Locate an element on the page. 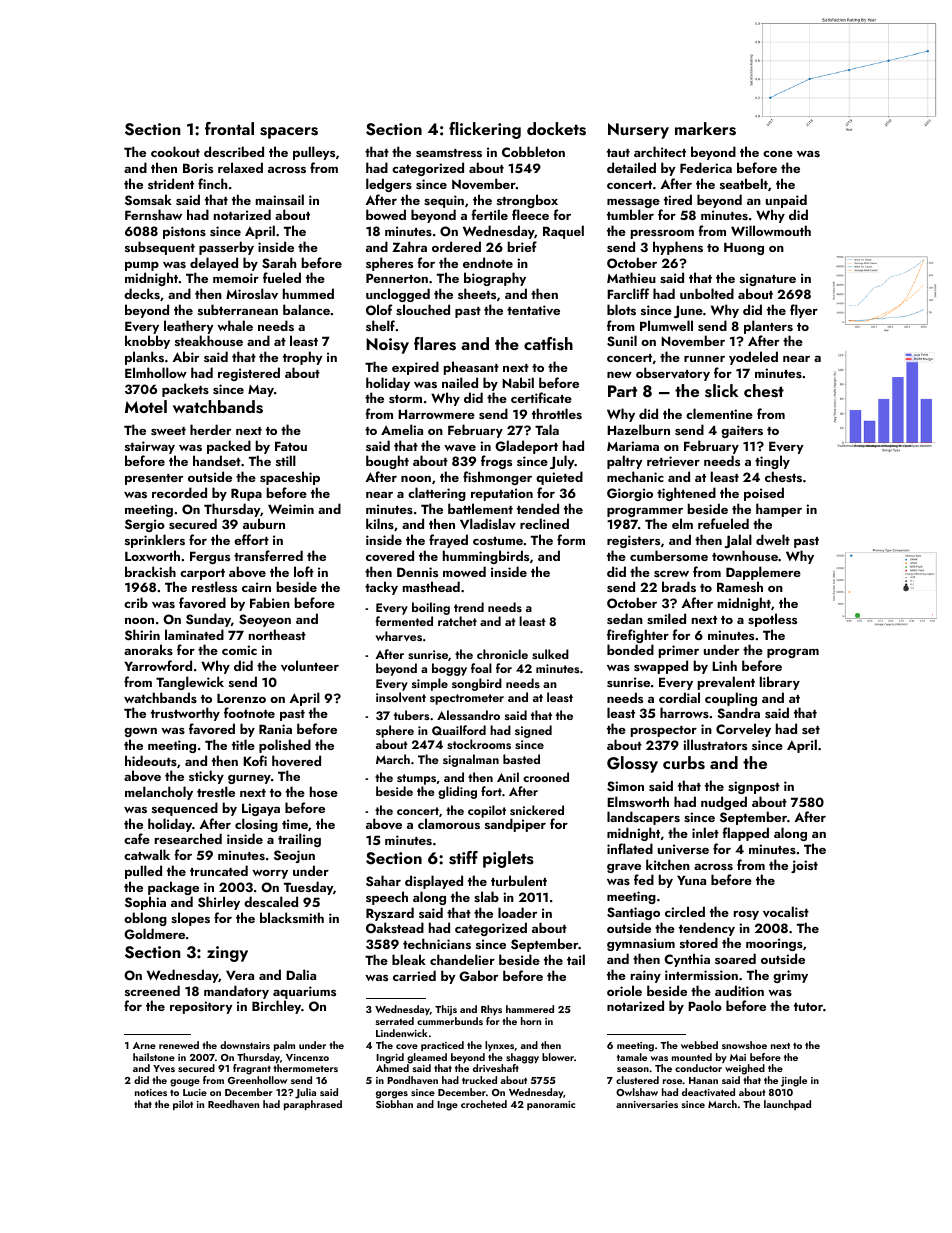 This image has width=952, height=1233. gaiters is located at coordinates (742, 431).
